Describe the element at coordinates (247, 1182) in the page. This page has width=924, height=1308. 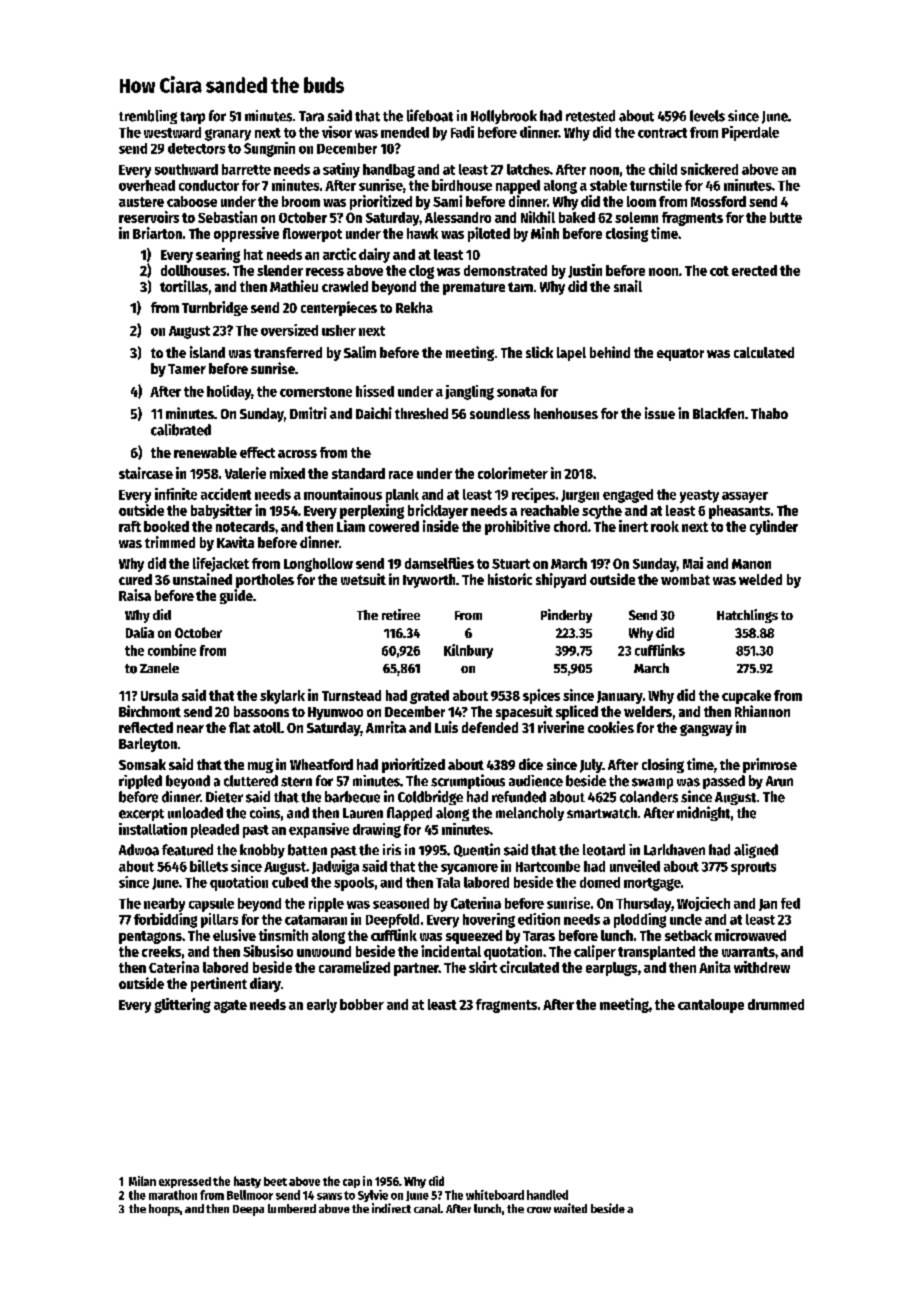
I see `hasty` at that location.
